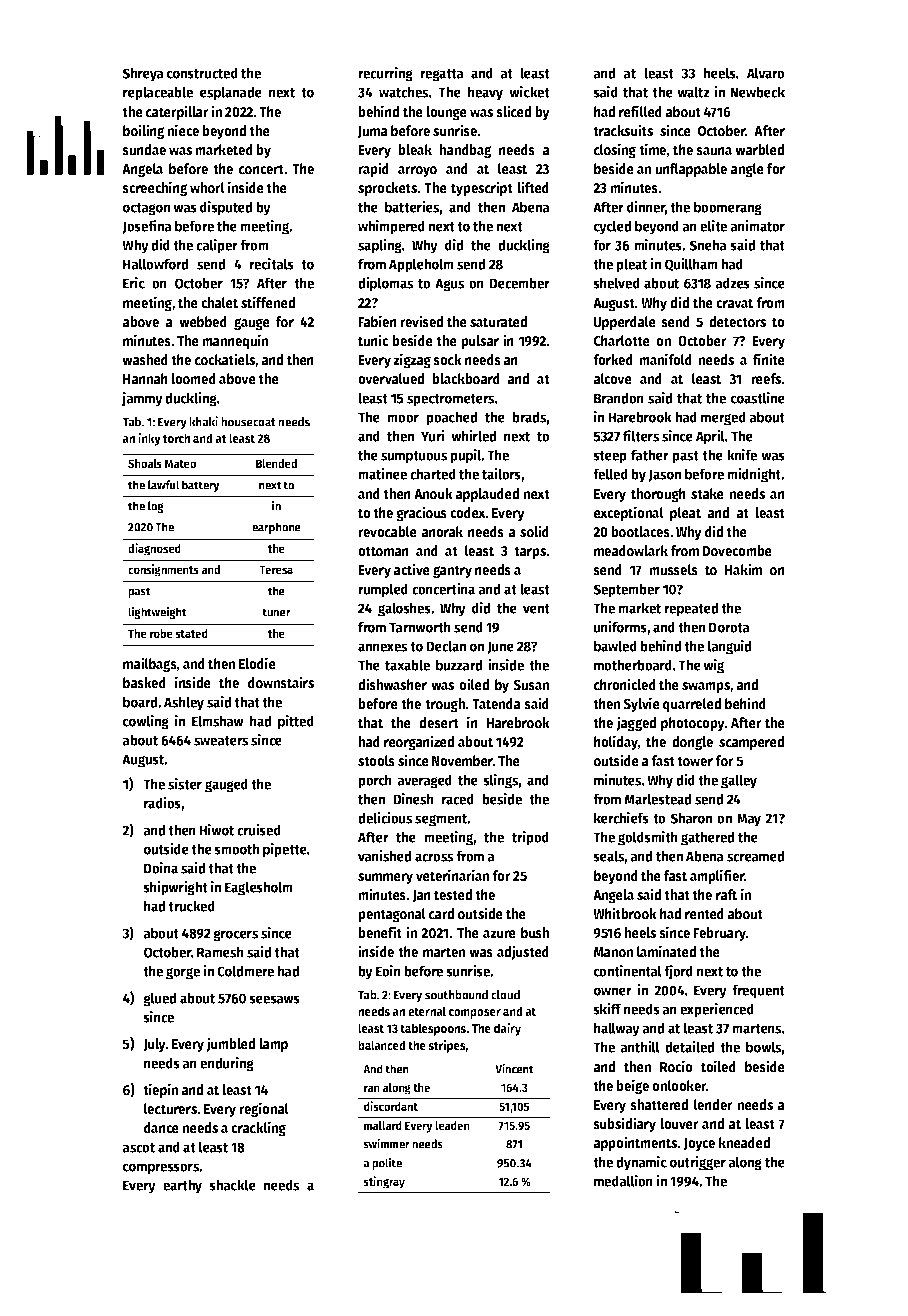  I want to click on Alvaro, so click(766, 73).
